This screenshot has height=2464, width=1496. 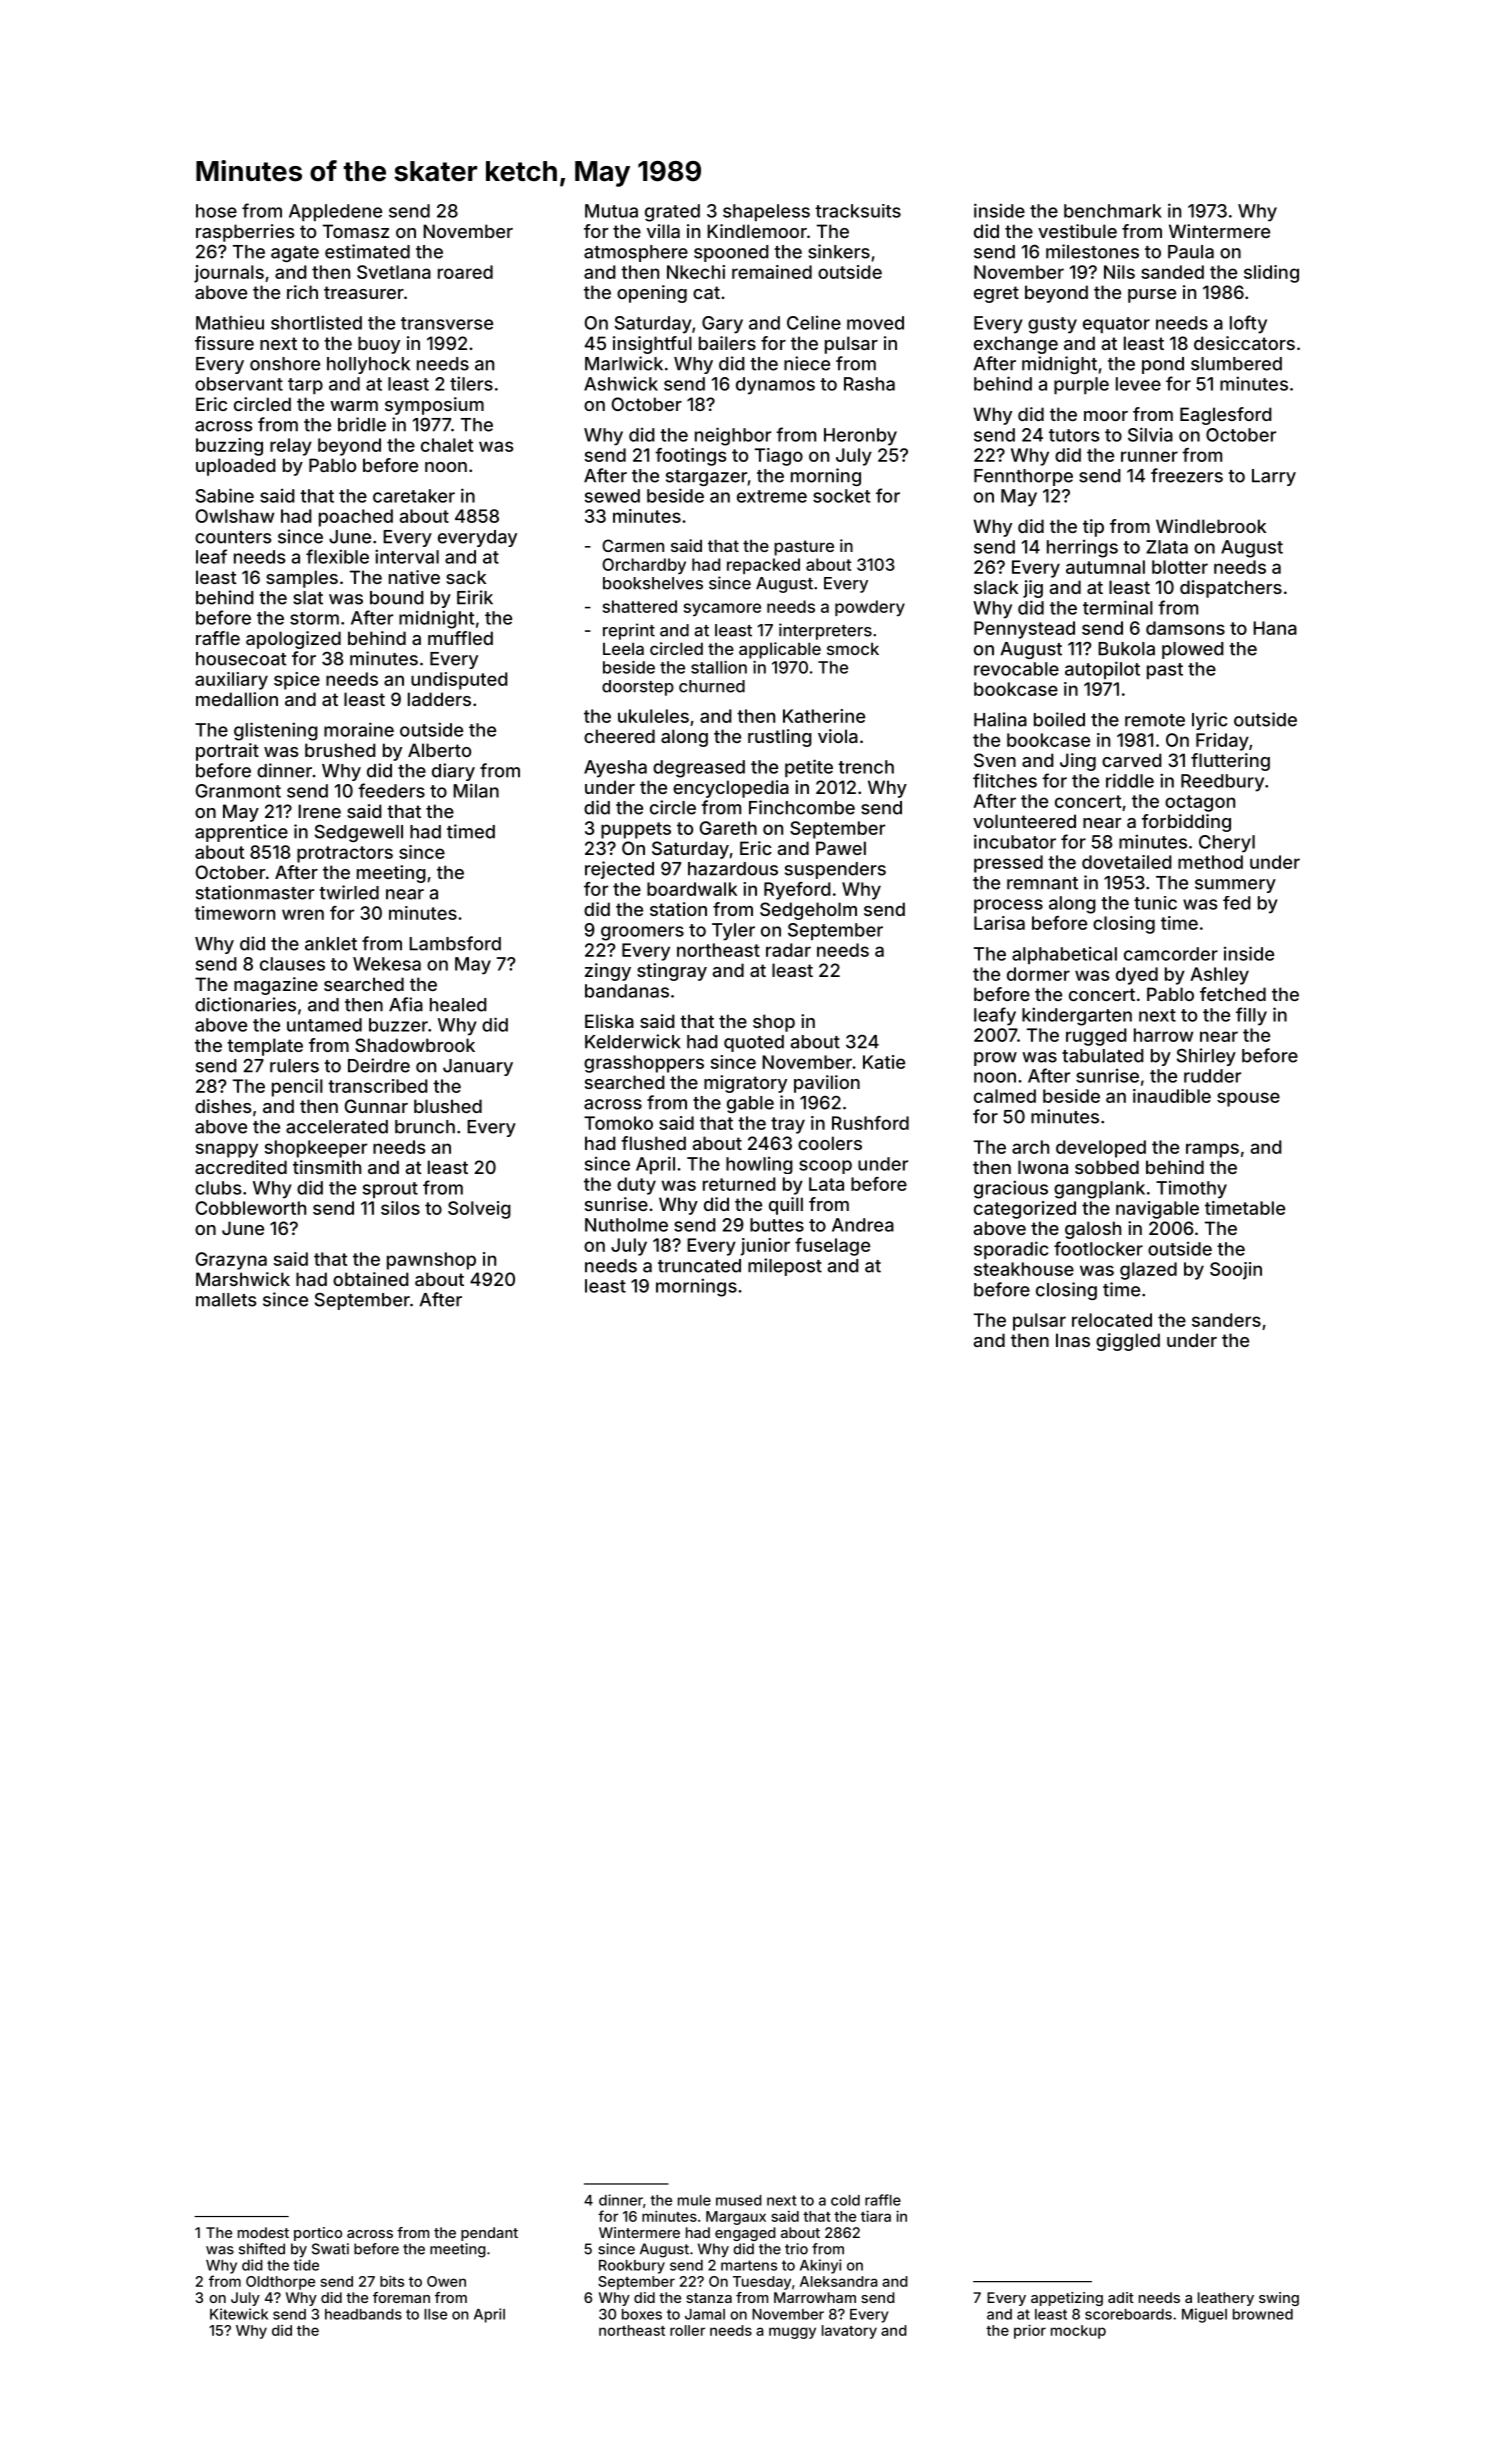 What do you see at coordinates (227, 752) in the screenshot?
I see `portrait` at bounding box center [227, 752].
